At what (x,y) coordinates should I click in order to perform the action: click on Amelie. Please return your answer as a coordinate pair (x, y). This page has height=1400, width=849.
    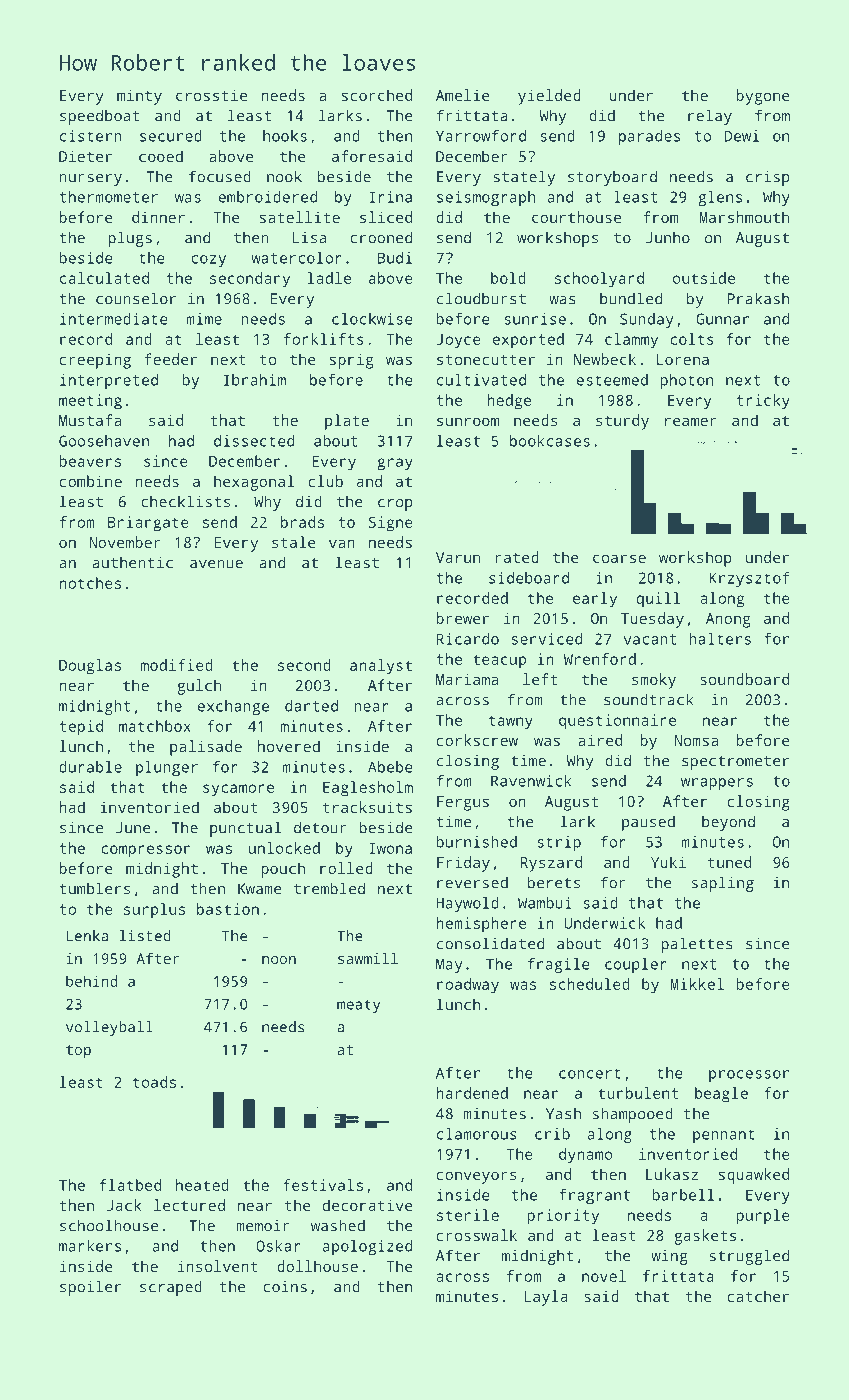
    Looking at the image, I should click on (463, 95).
